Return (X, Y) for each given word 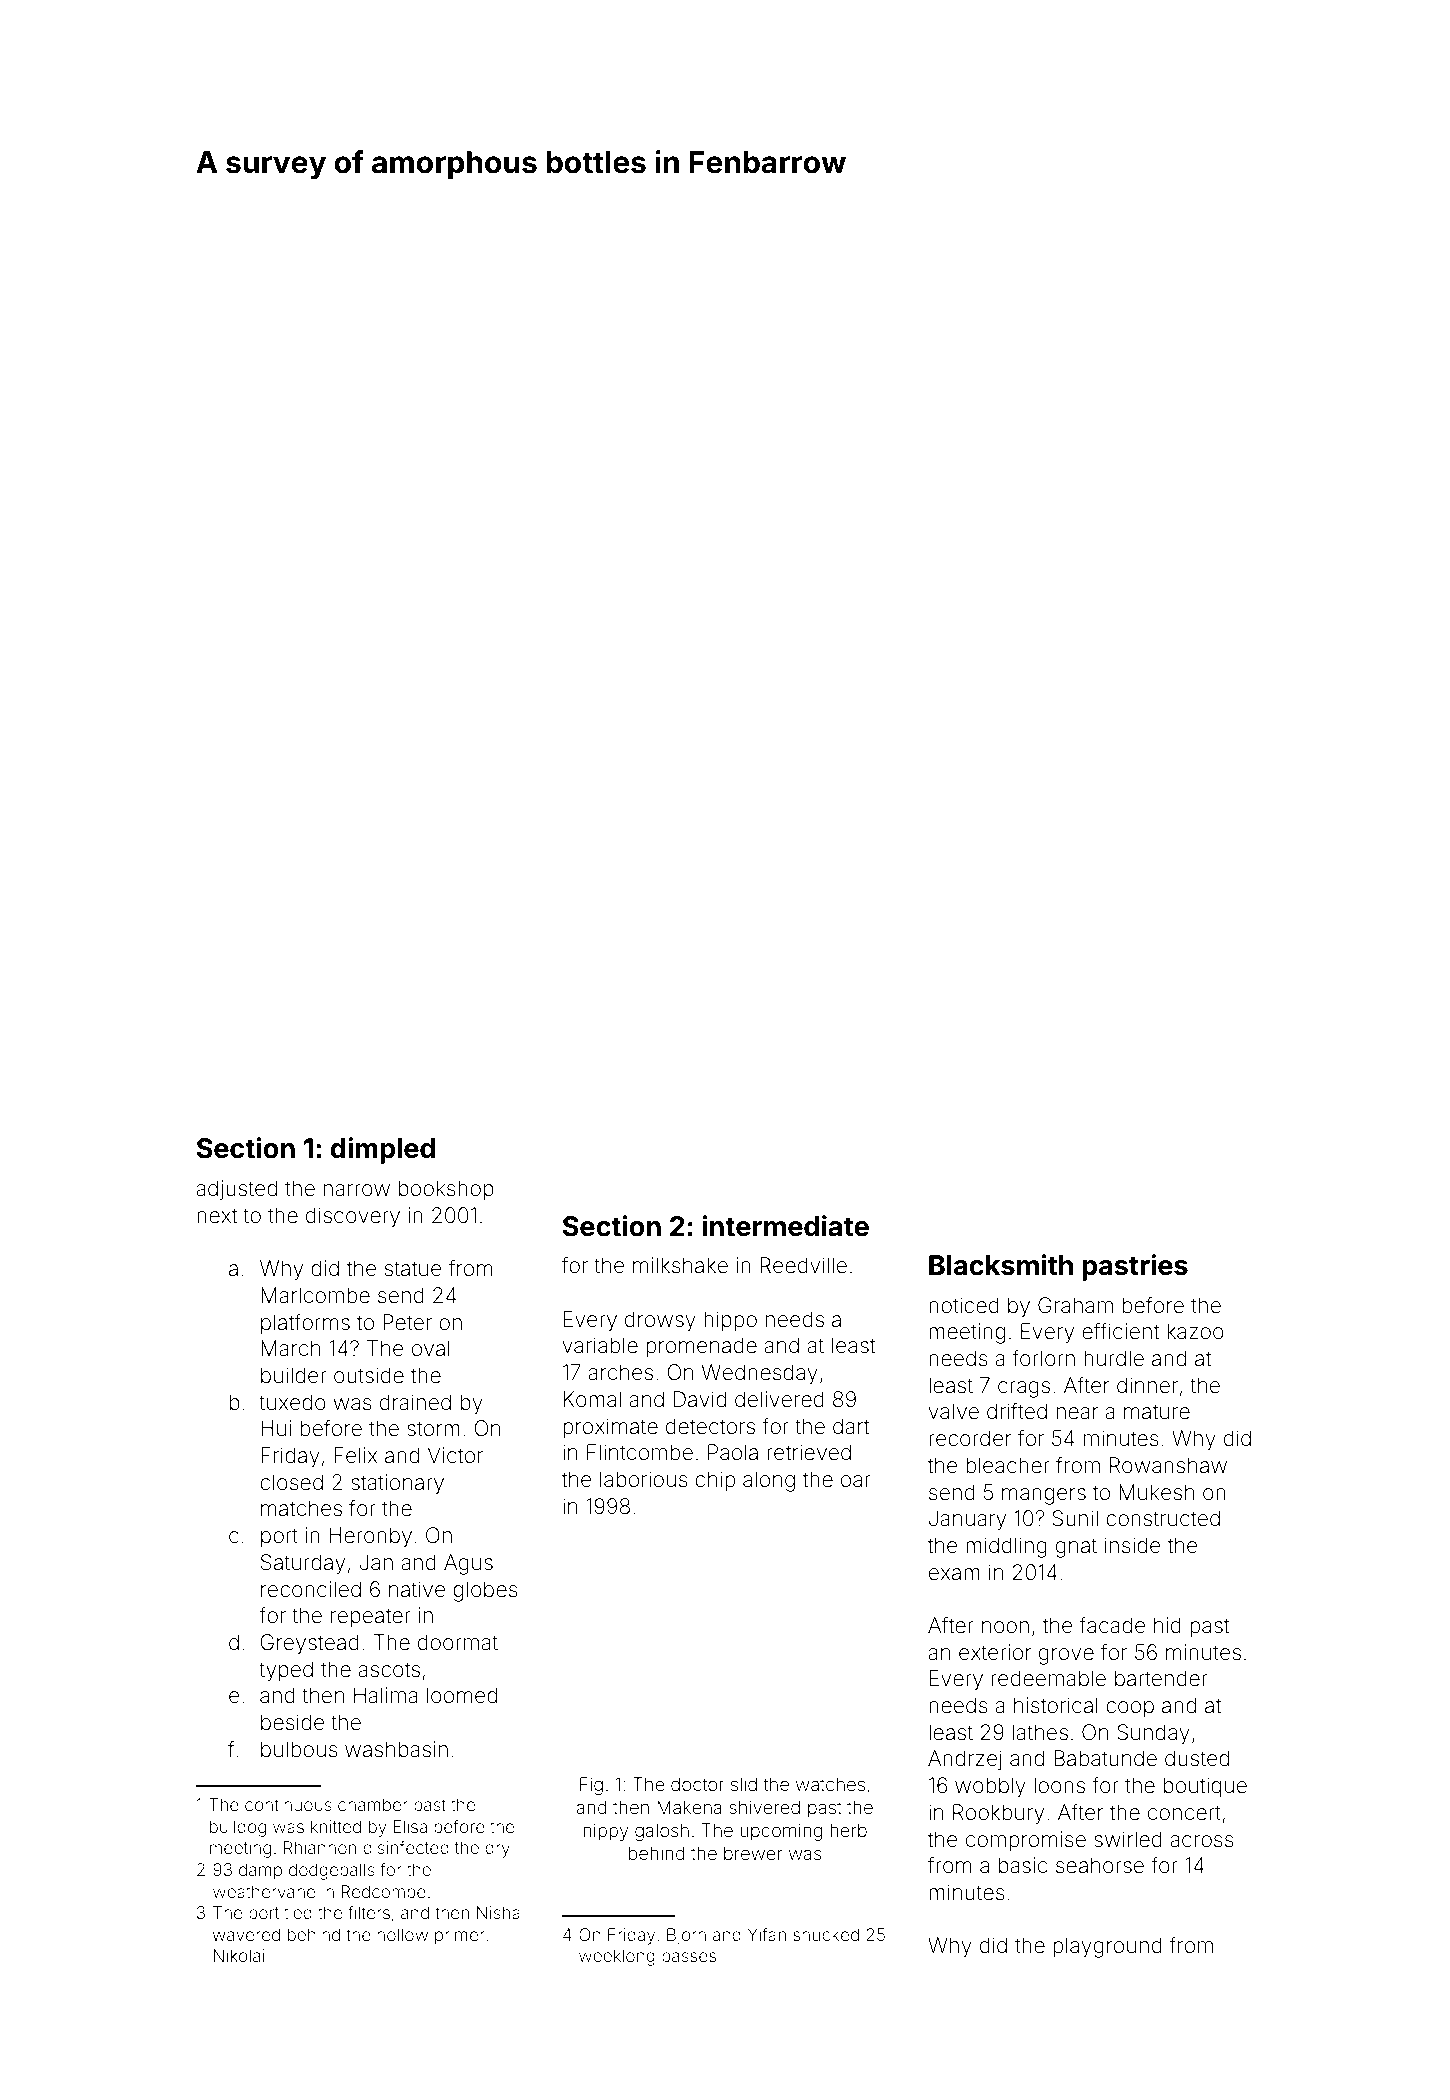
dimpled (382, 1150)
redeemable (1048, 1678)
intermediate (786, 1226)
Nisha (498, 1912)
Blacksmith (1001, 1265)
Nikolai (238, 1955)
